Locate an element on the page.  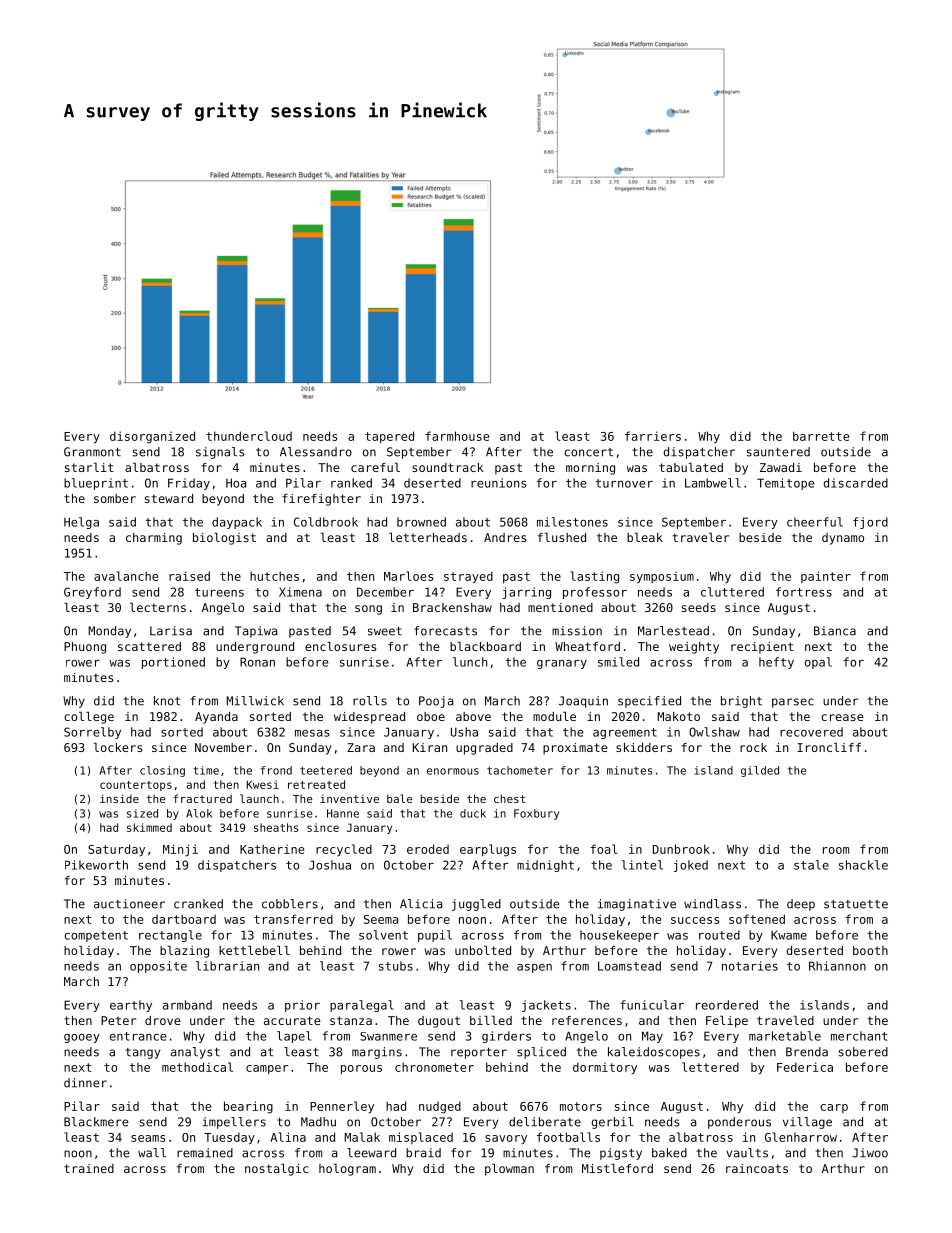
reunions is located at coordinates (499, 483).
